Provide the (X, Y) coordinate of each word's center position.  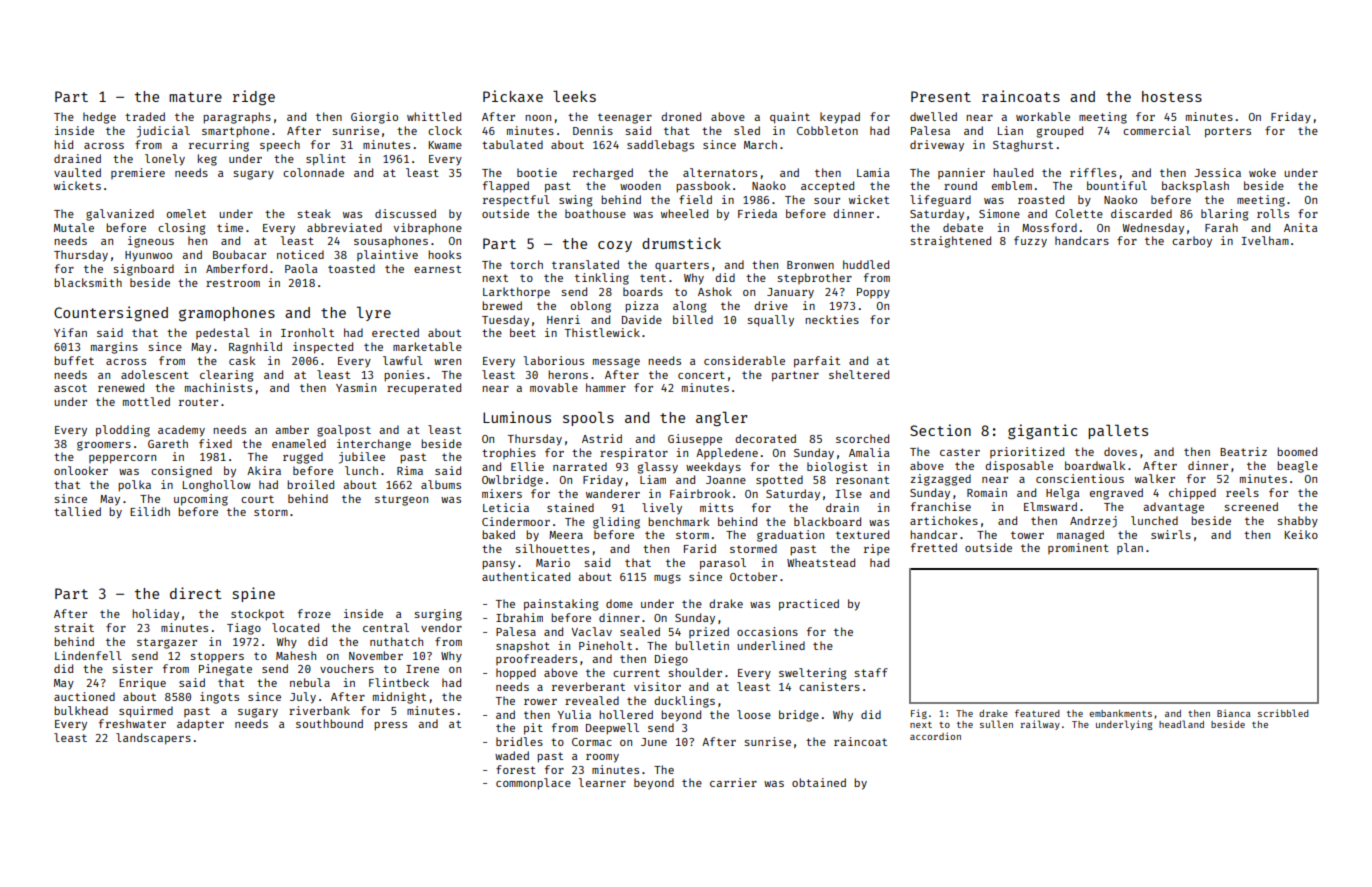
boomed (1297, 451)
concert (701, 375)
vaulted (77, 172)
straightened (951, 242)
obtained (819, 782)
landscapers (153, 739)
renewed (121, 387)
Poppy (873, 293)
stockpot (257, 615)
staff (871, 672)
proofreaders (536, 659)
